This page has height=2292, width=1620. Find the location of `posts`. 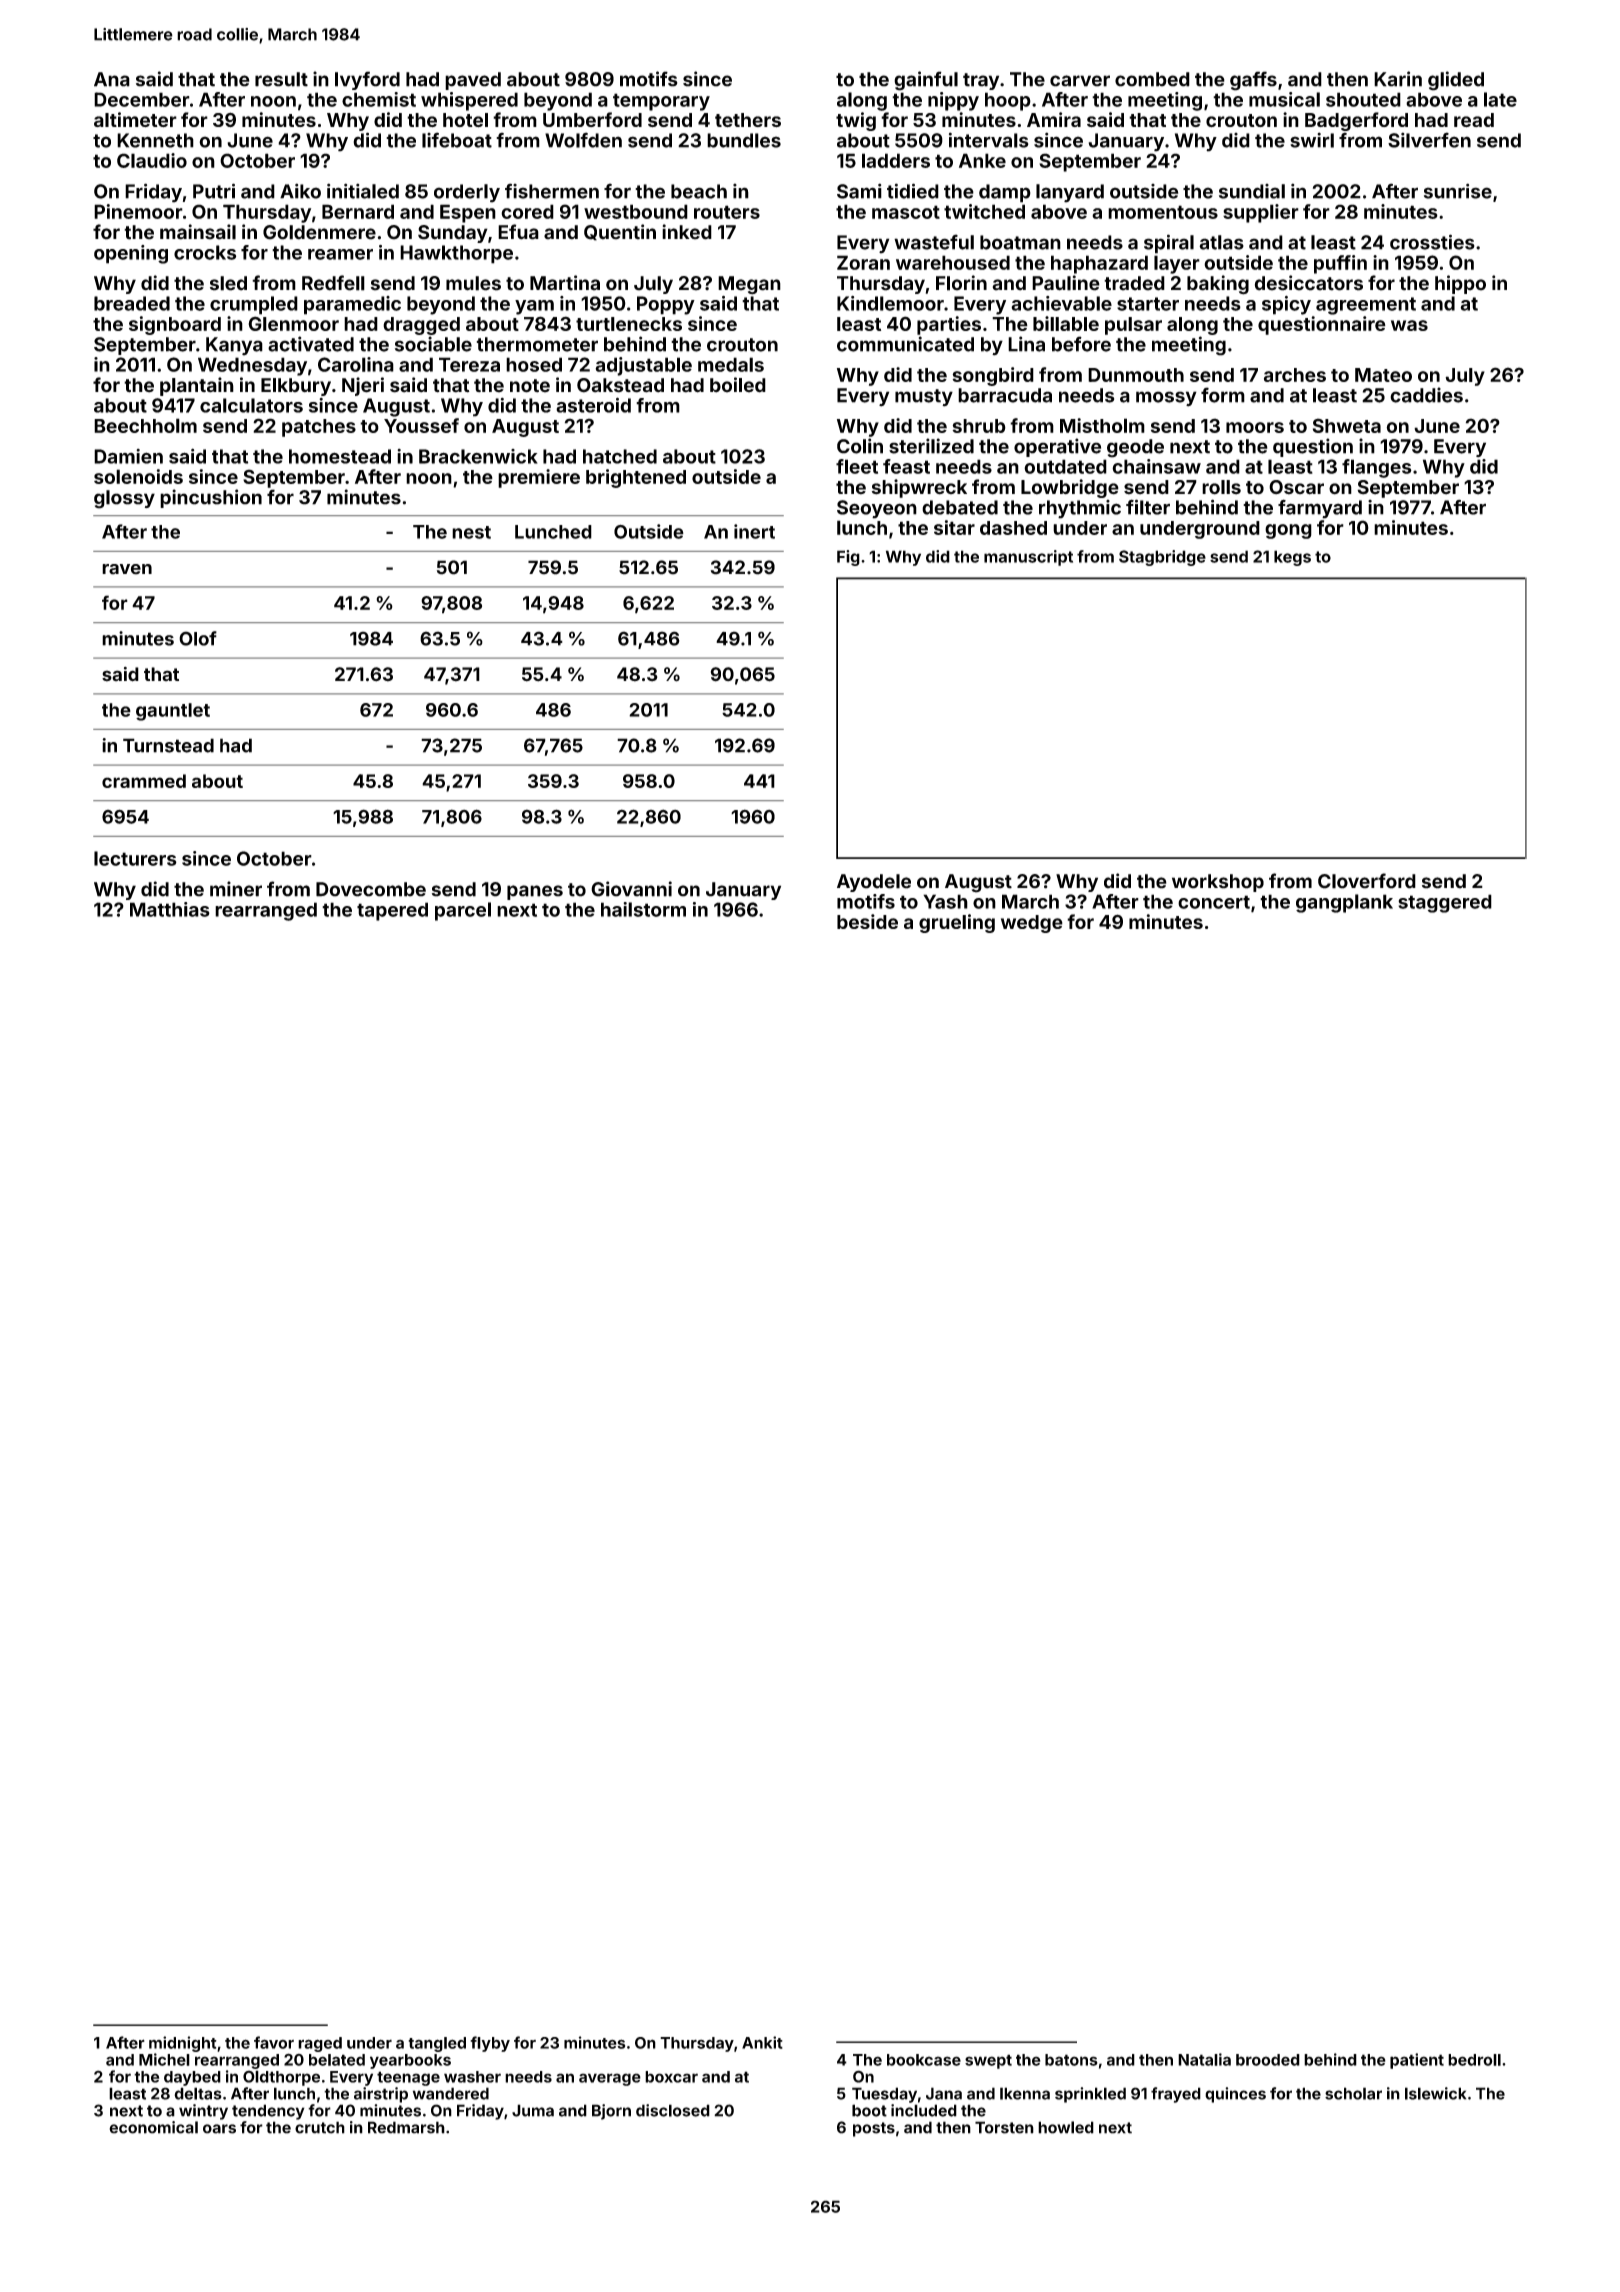

posts is located at coordinates (874, 2129).
